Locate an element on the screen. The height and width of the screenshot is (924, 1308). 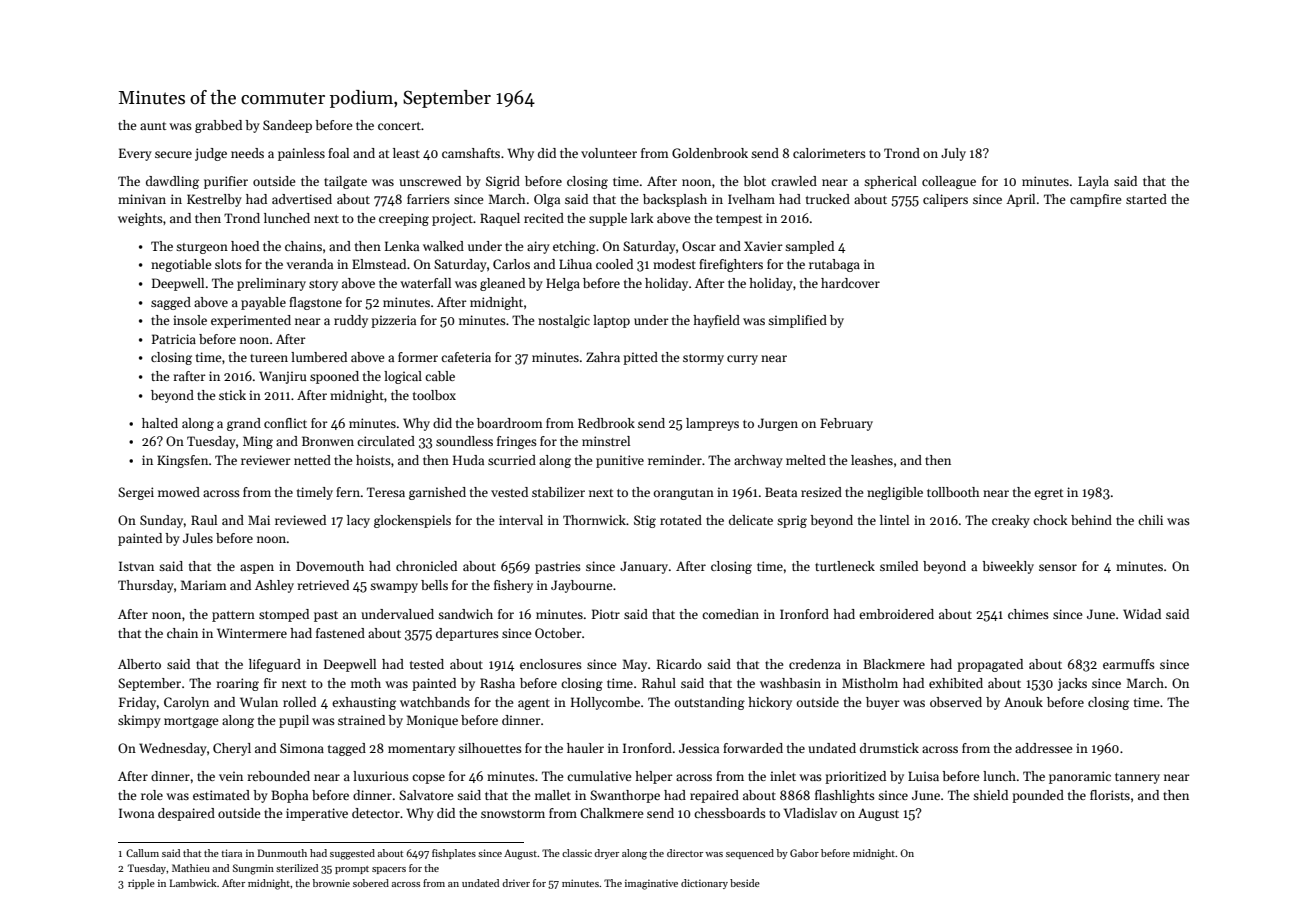
volunteer is located at coordinates (609, 153).
